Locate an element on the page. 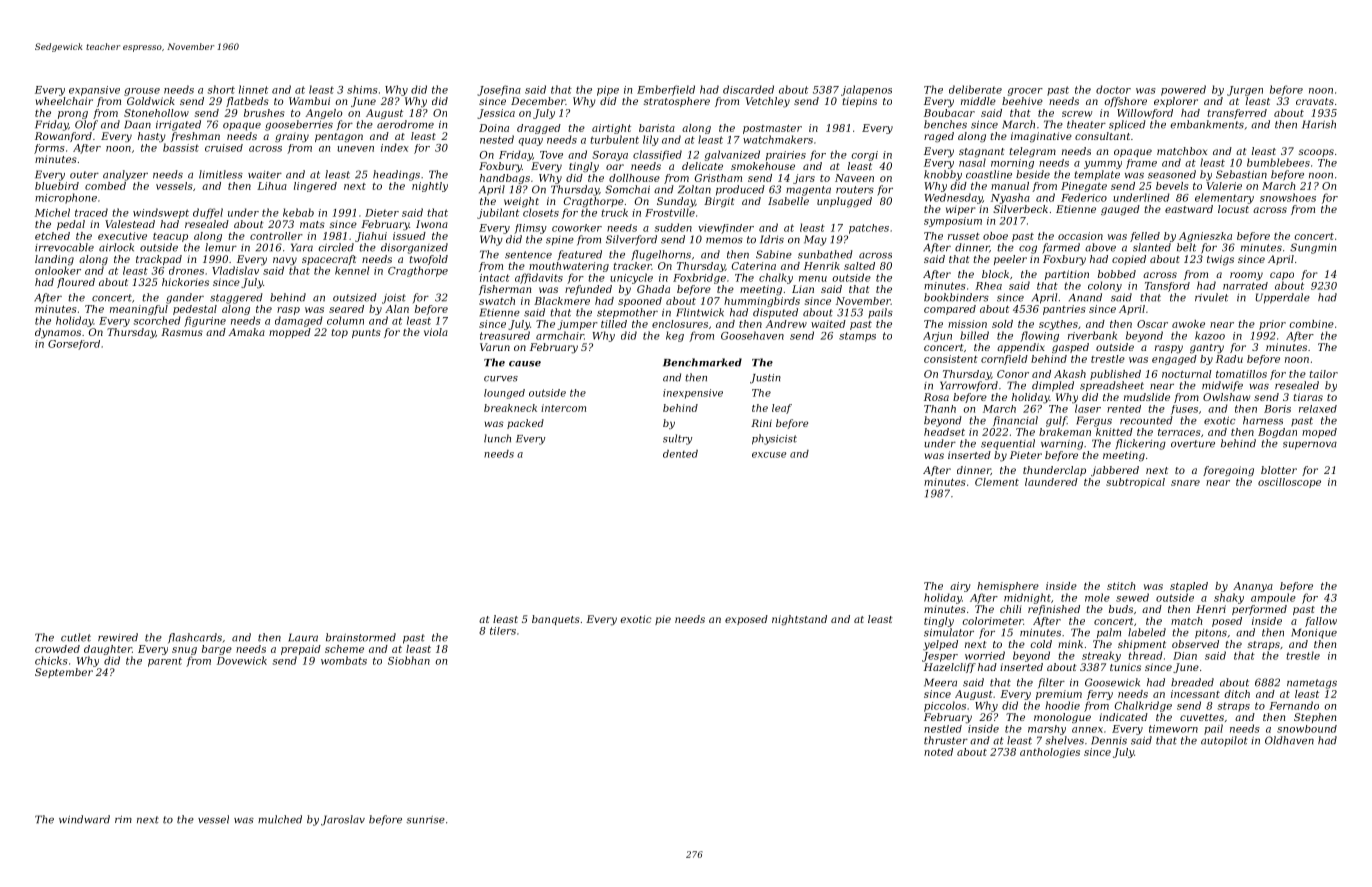 The height and width of the page is (887, 1372). mulched is located at coordinates (280, 819).
